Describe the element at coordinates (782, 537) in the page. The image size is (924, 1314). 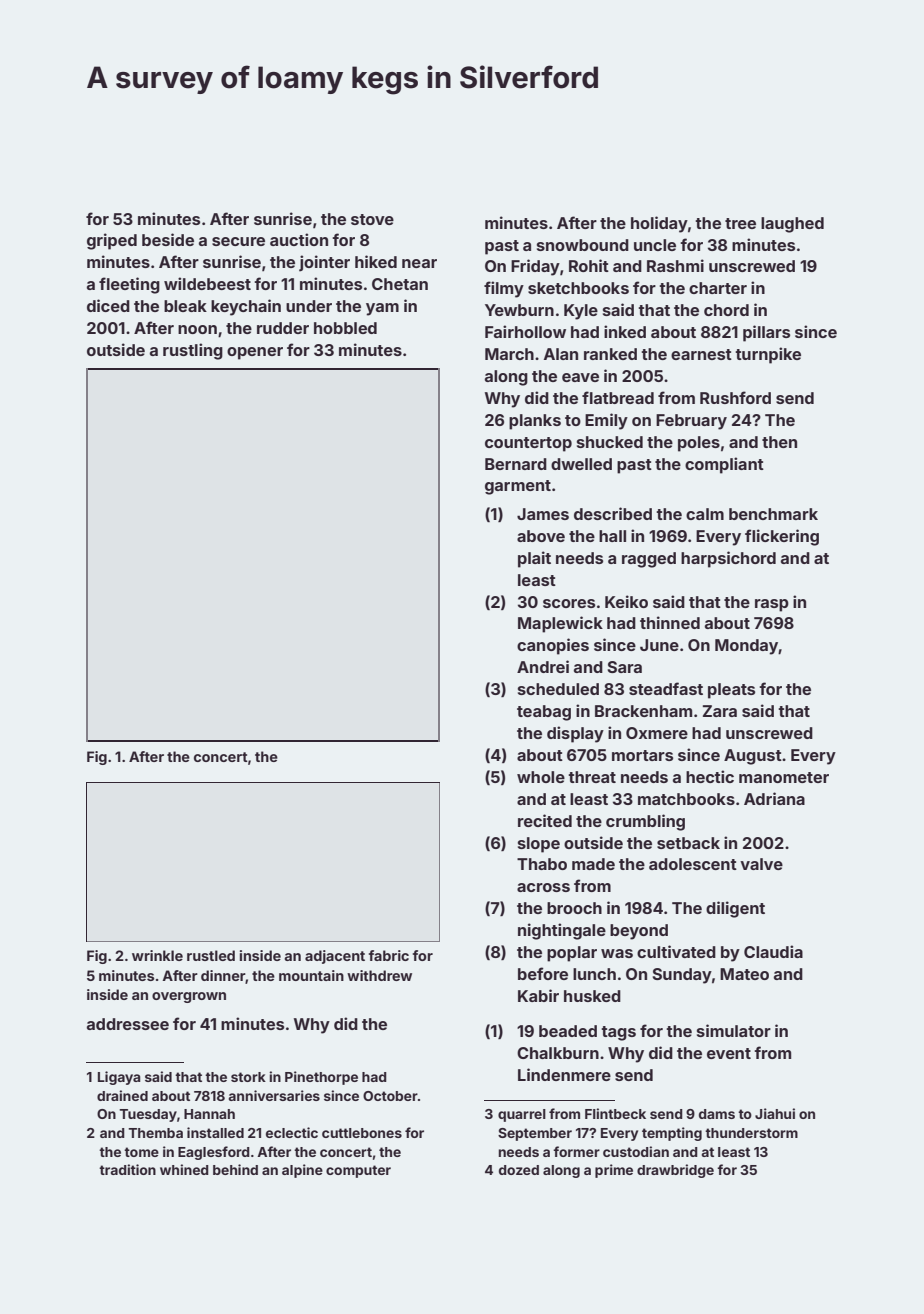
I see `flickering` at that location.
